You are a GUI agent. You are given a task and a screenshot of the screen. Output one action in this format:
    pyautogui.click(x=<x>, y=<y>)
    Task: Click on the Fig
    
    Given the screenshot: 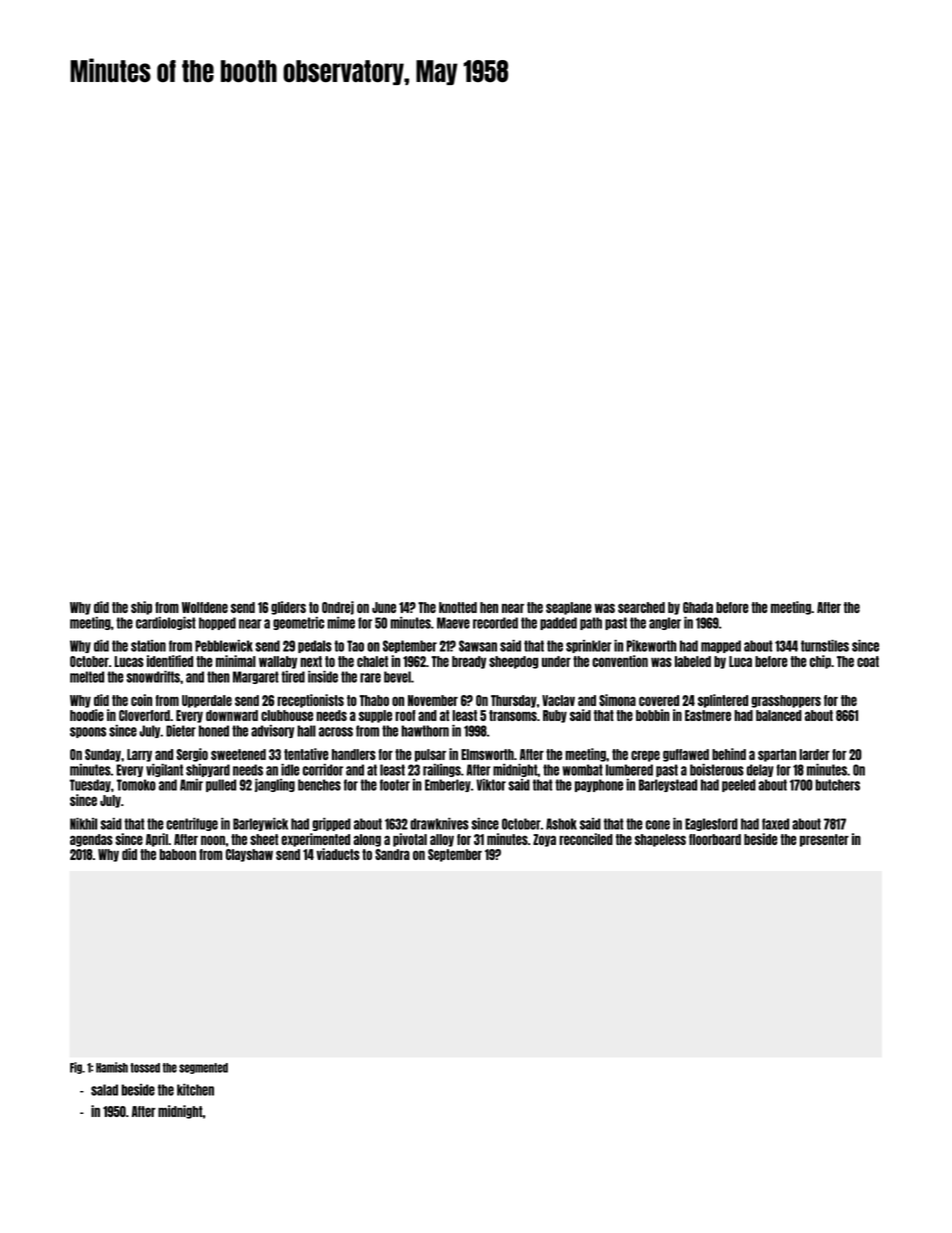 What is the action you would take?
    pyautogui.click(x=76, y=1068)
